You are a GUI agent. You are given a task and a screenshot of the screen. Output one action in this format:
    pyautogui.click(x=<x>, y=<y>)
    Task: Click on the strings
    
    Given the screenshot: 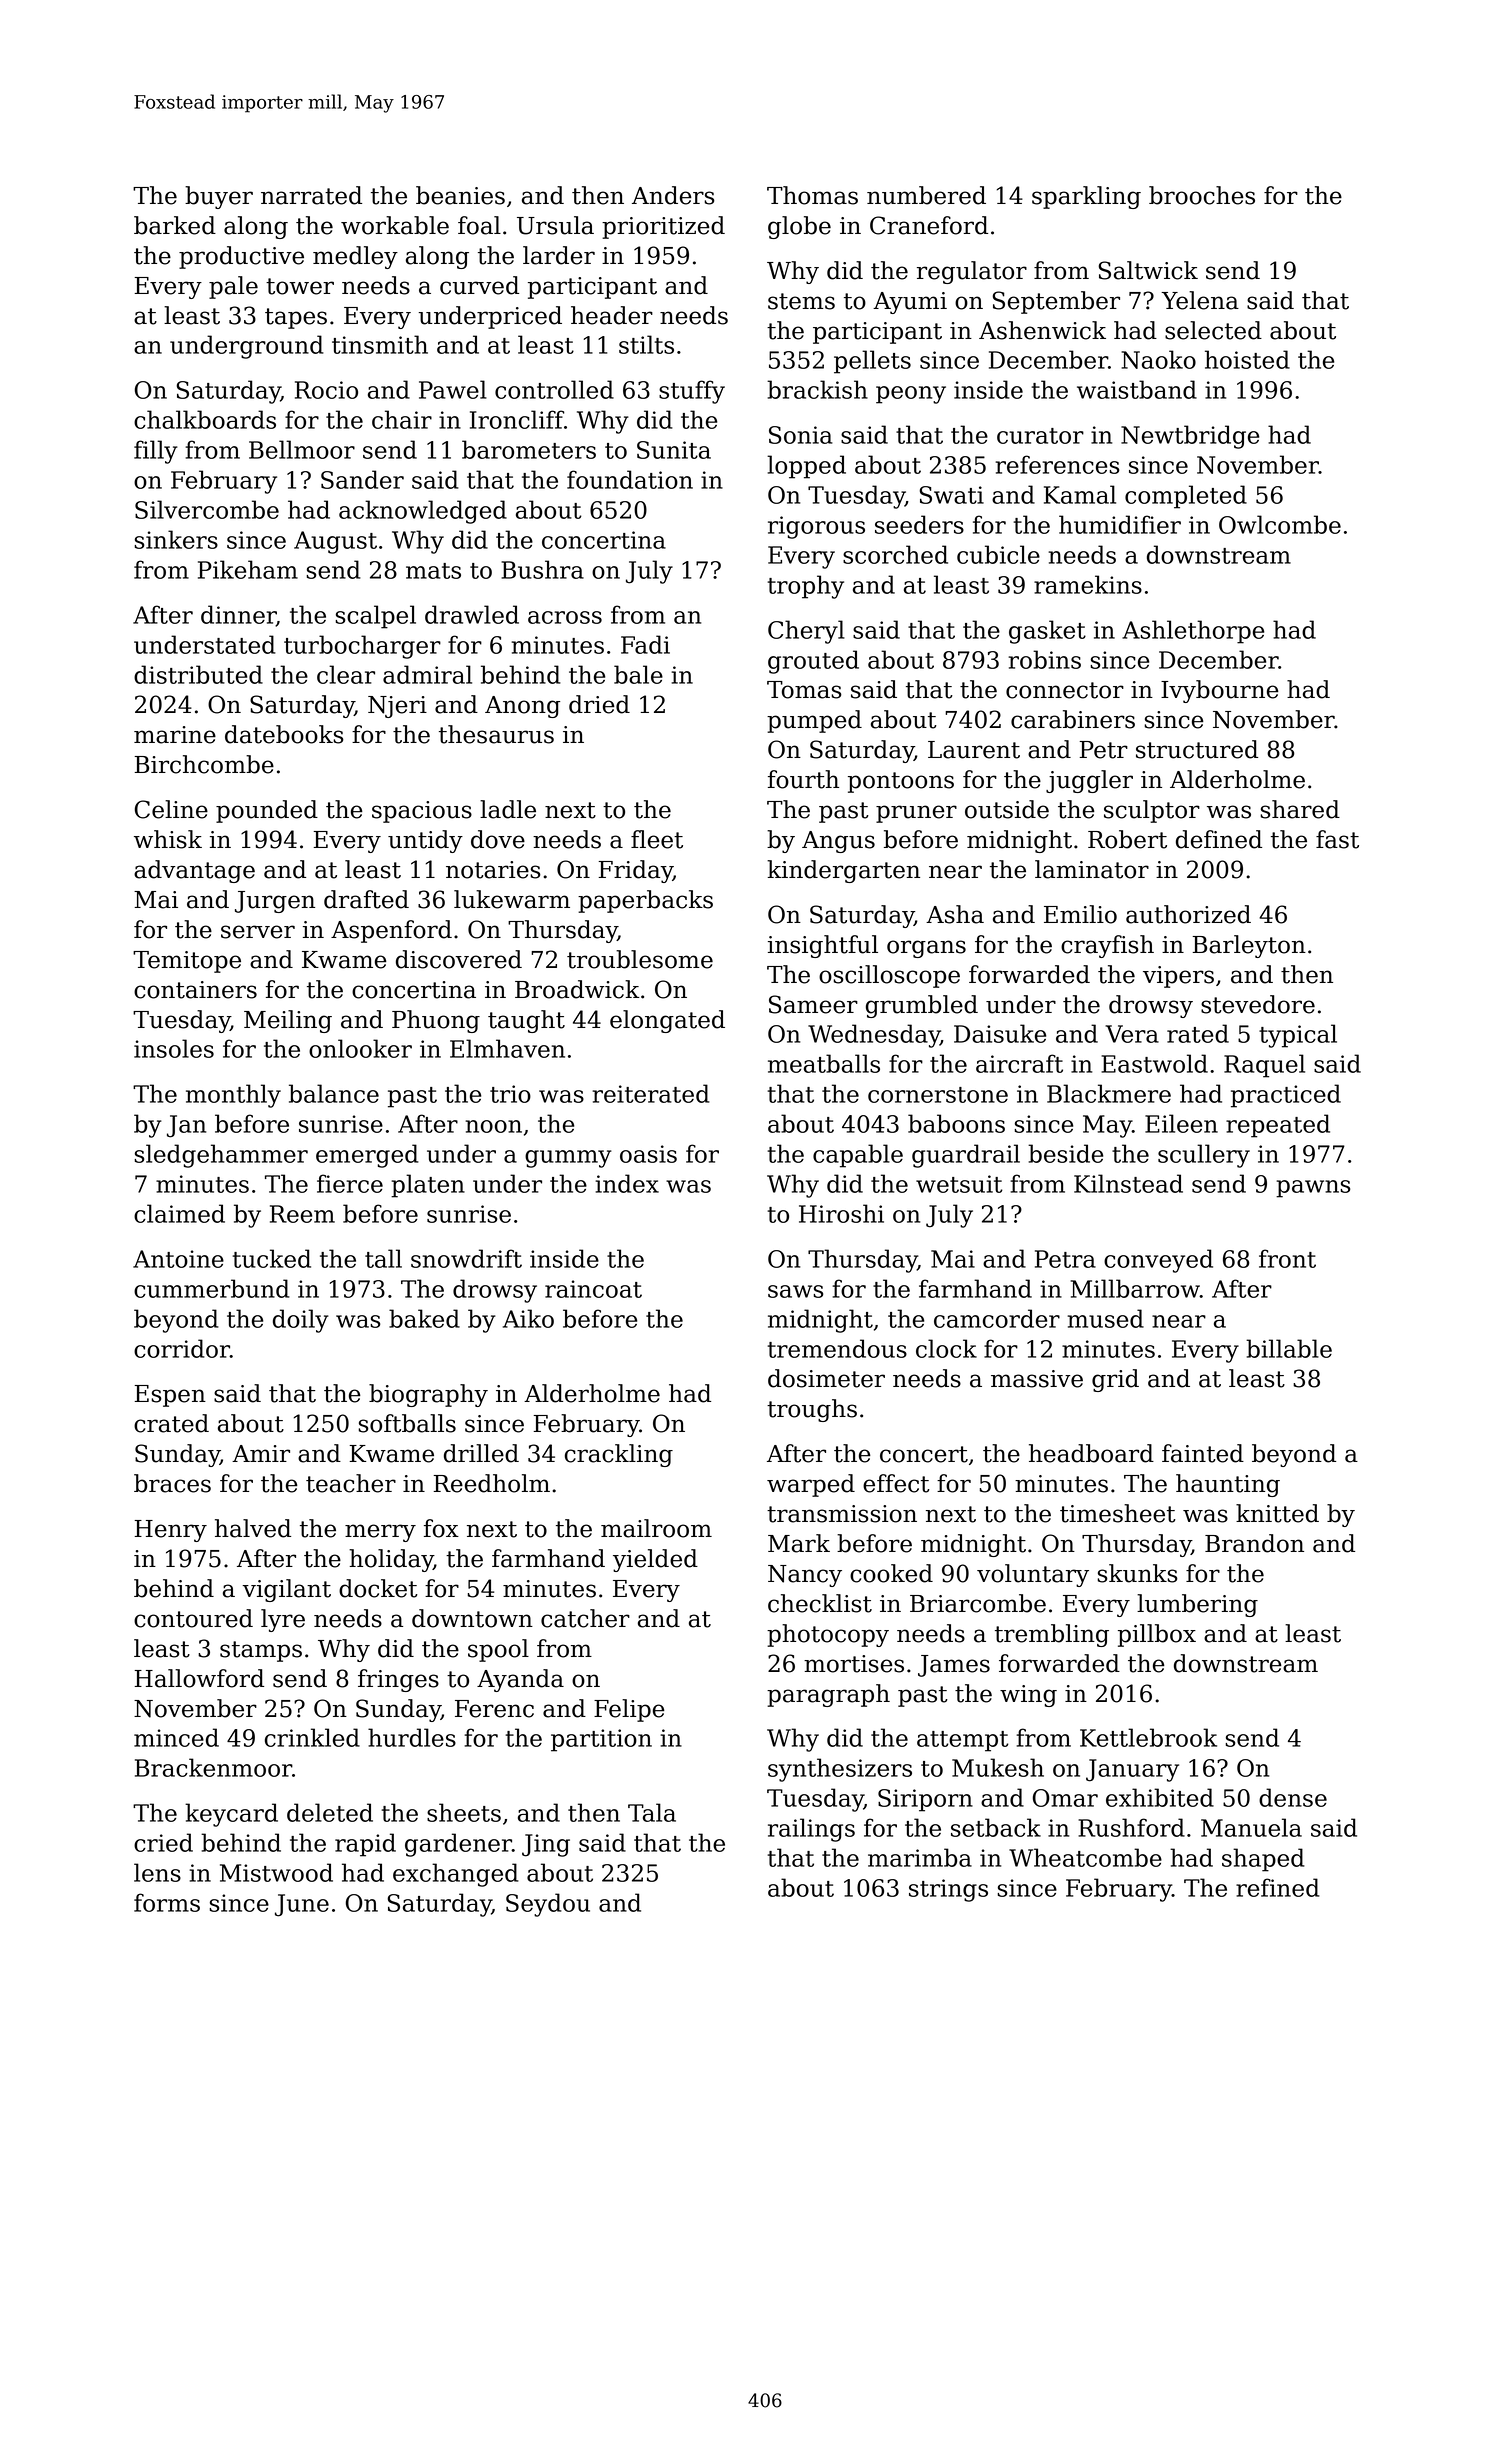 What is the action you would take?
    pyautogui.click(x=948, y=1890)
